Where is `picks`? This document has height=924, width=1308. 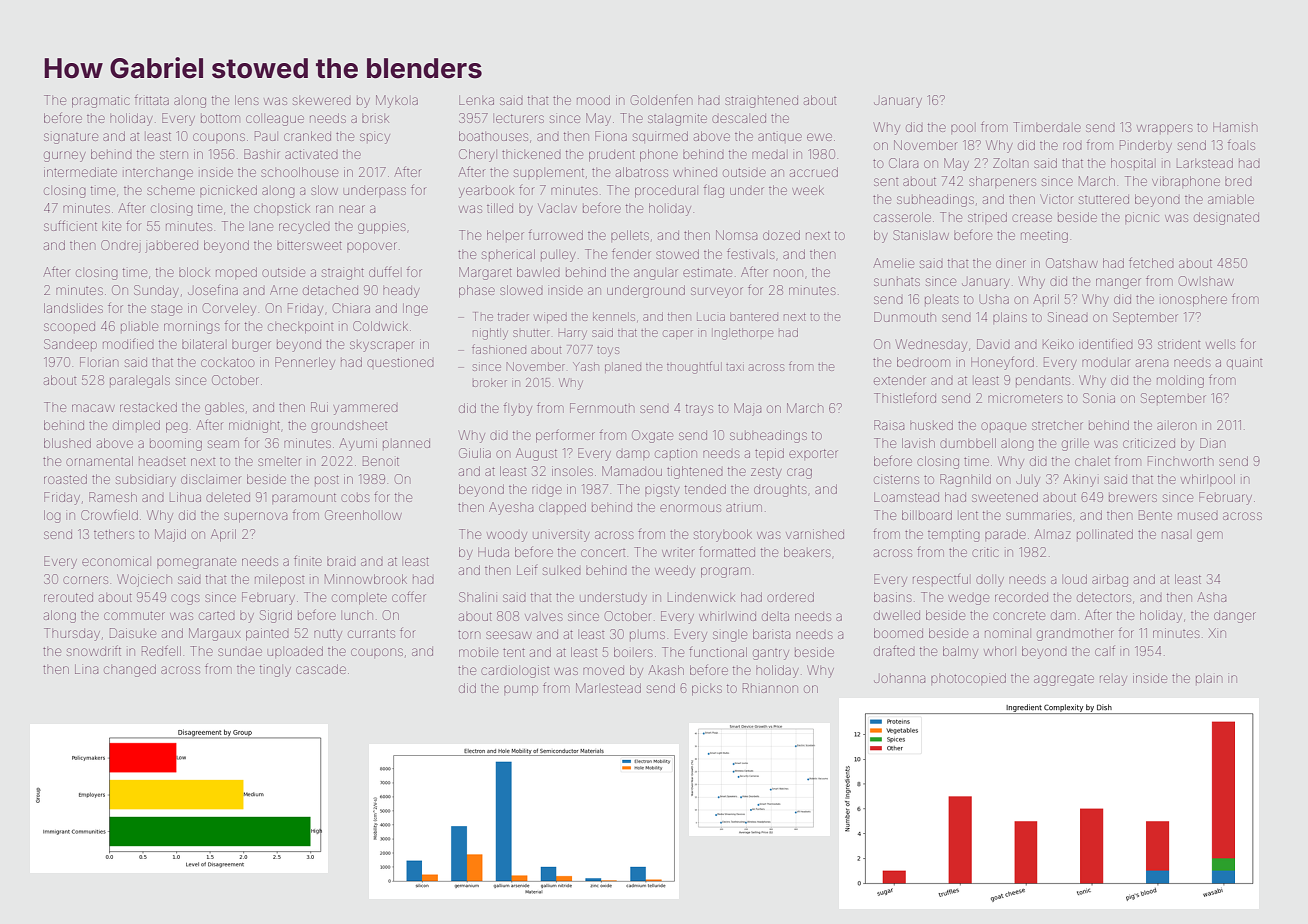
picks is located at coordinates (707, 689).
